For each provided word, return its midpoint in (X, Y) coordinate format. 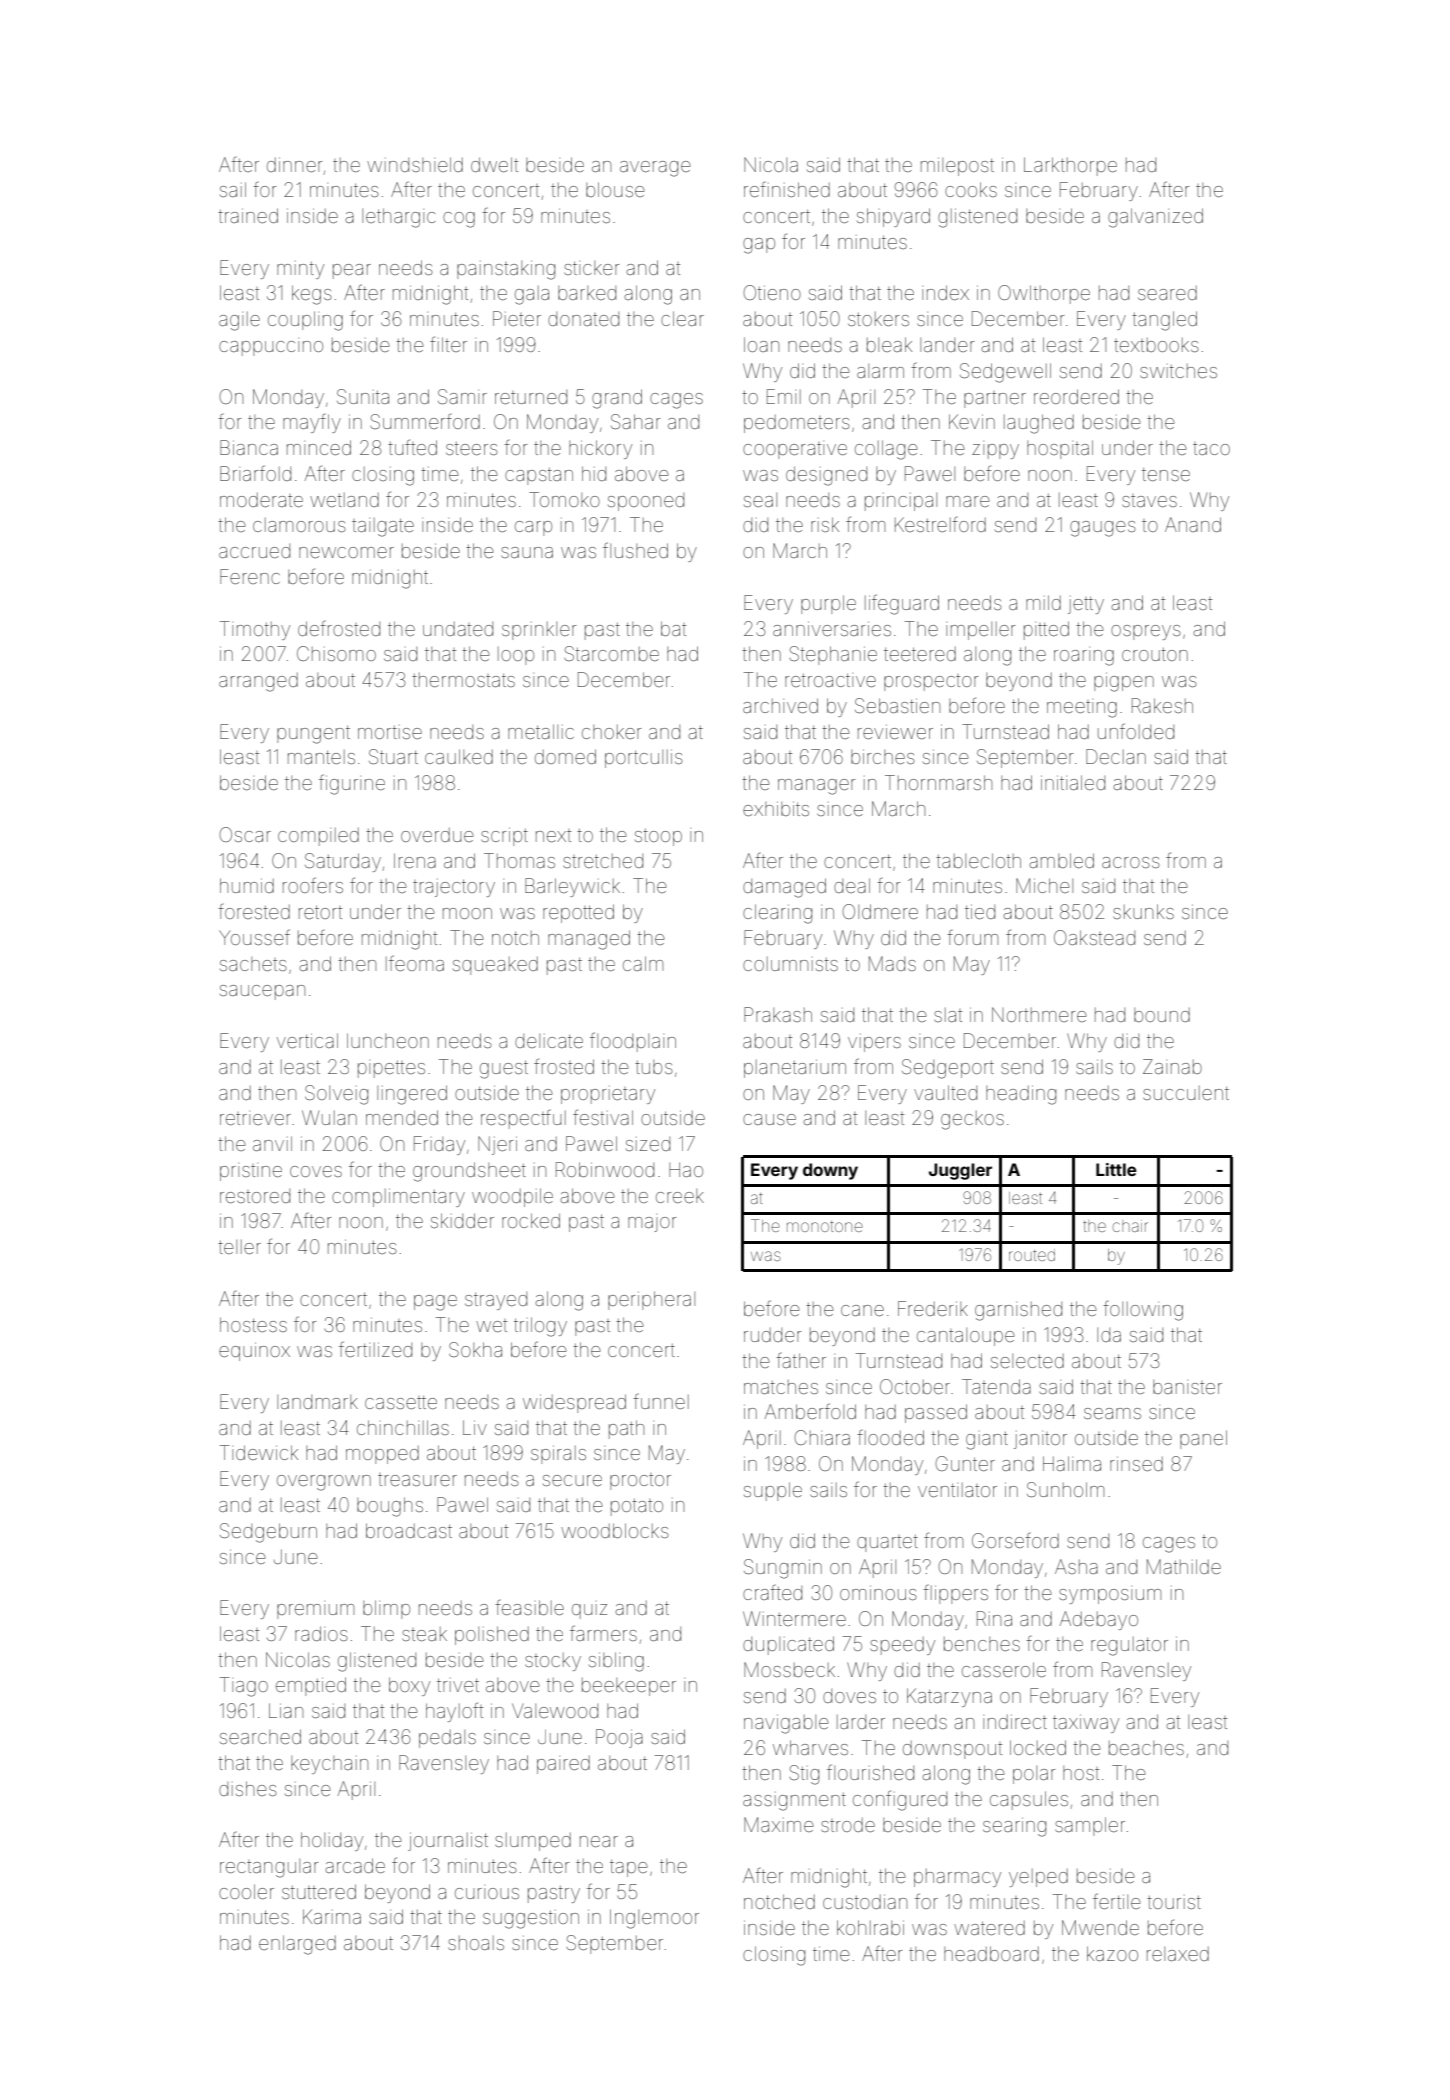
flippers (955, 1594)
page (435, 1303)
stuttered (319, 1891)
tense (1166, 474)
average (655, 169)
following (1143, 1311)
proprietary (608, 1095)
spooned (646, 502)
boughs (390, 1507)
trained (248, 215)
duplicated (788, 1645)
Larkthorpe (1070, 166)
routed (1032, 1255)
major (652, 1224)
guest (504, 1069)
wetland (344, 500)
